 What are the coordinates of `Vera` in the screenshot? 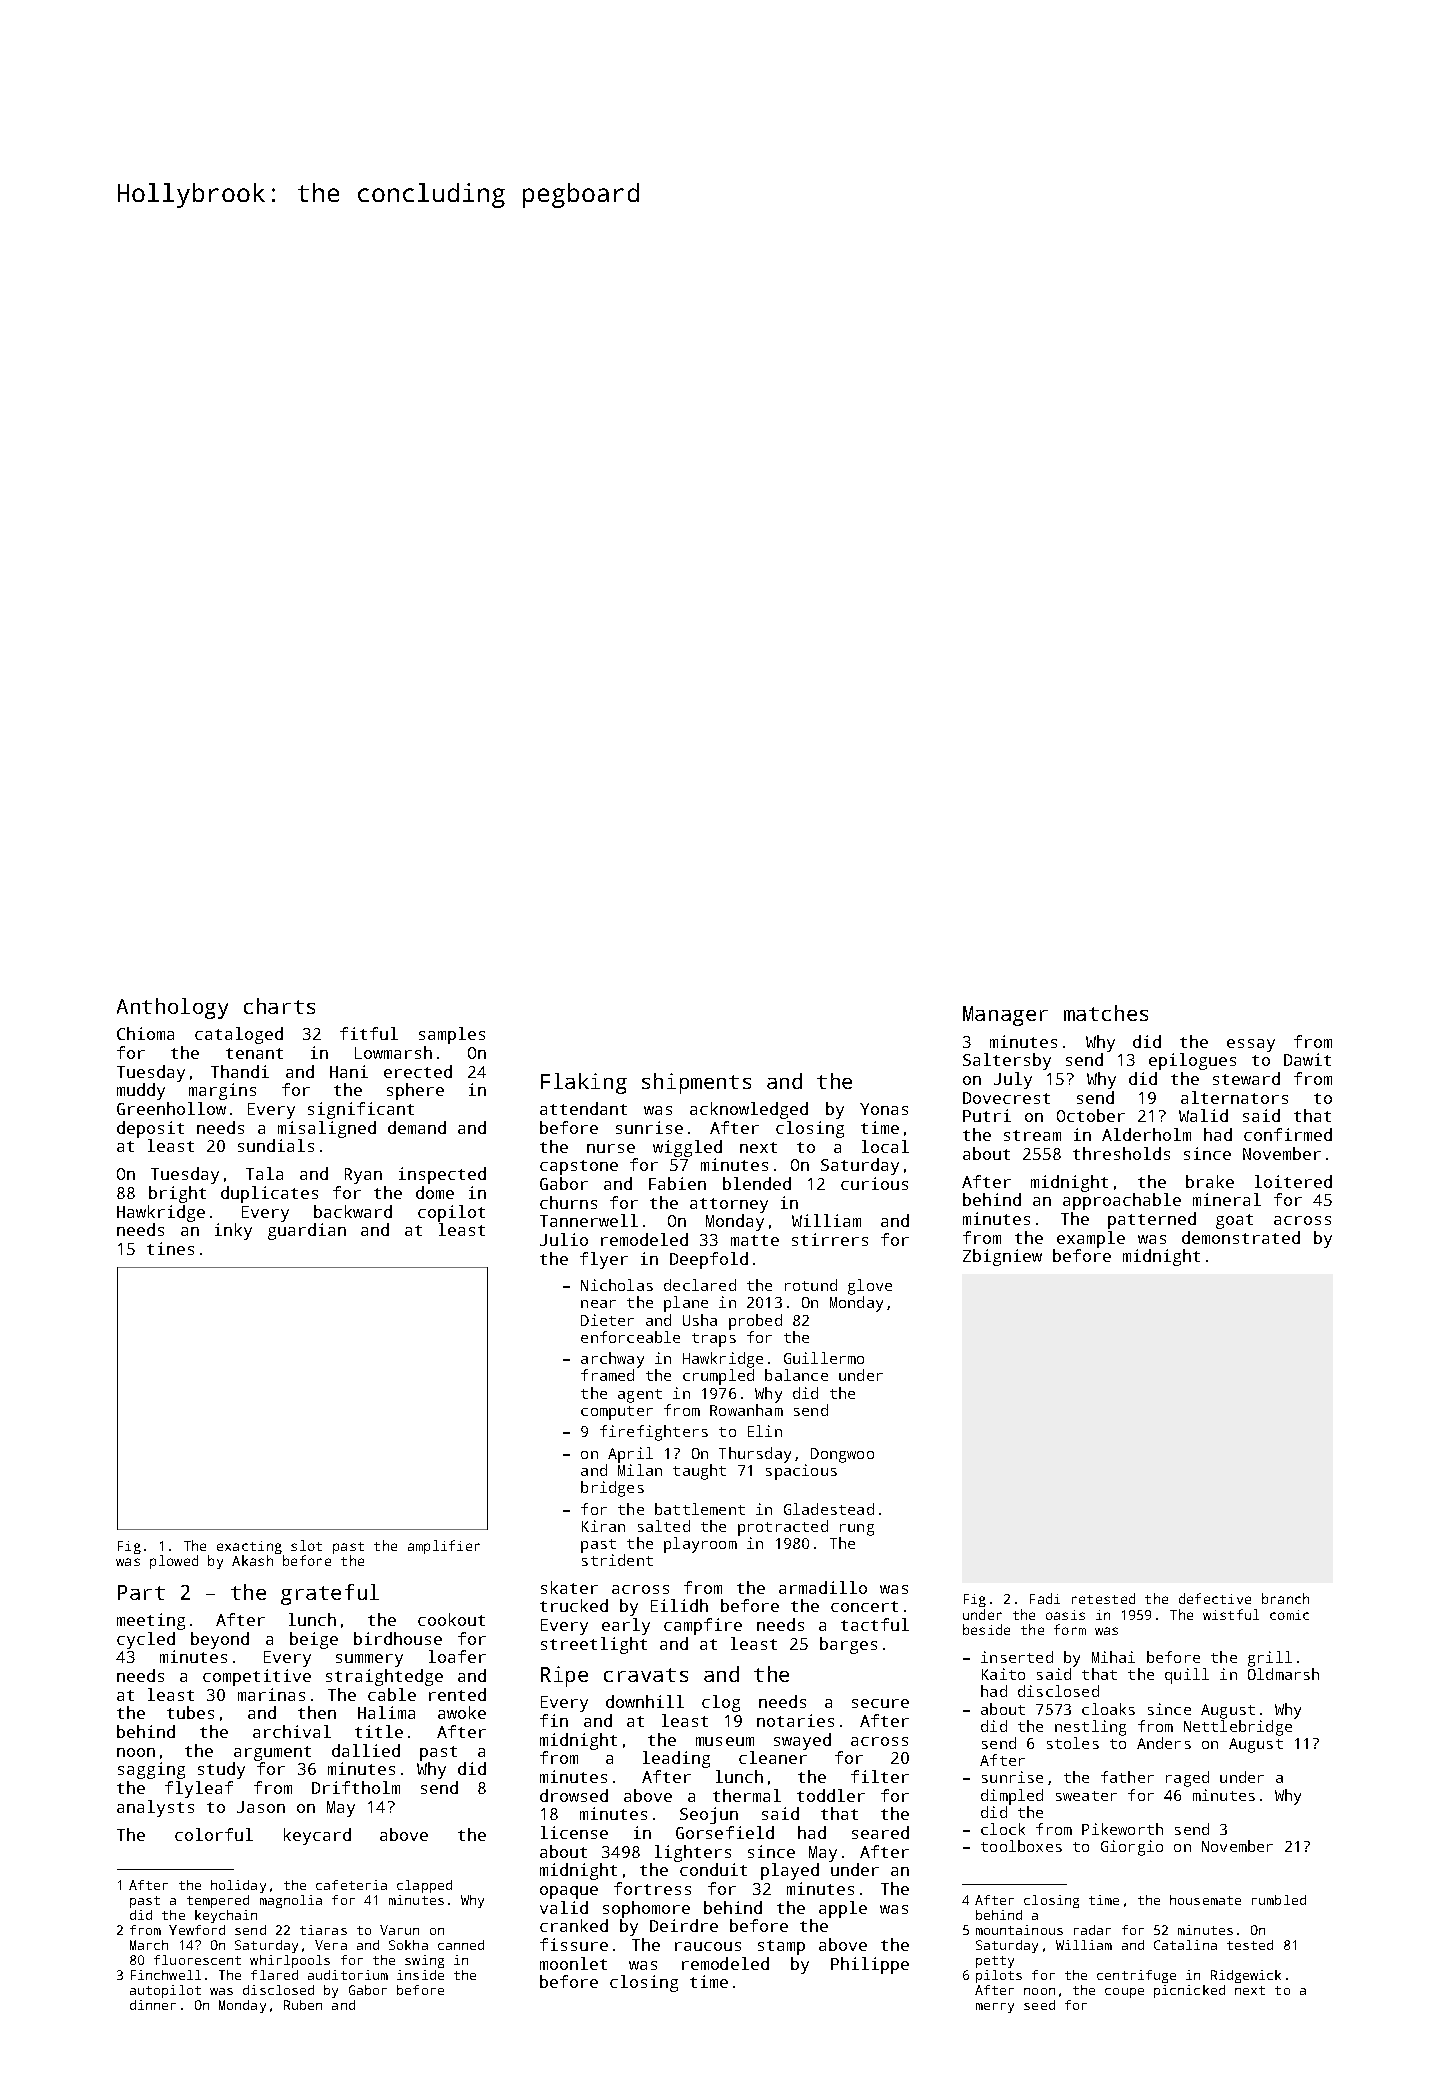 It's located at (331, 1945).
